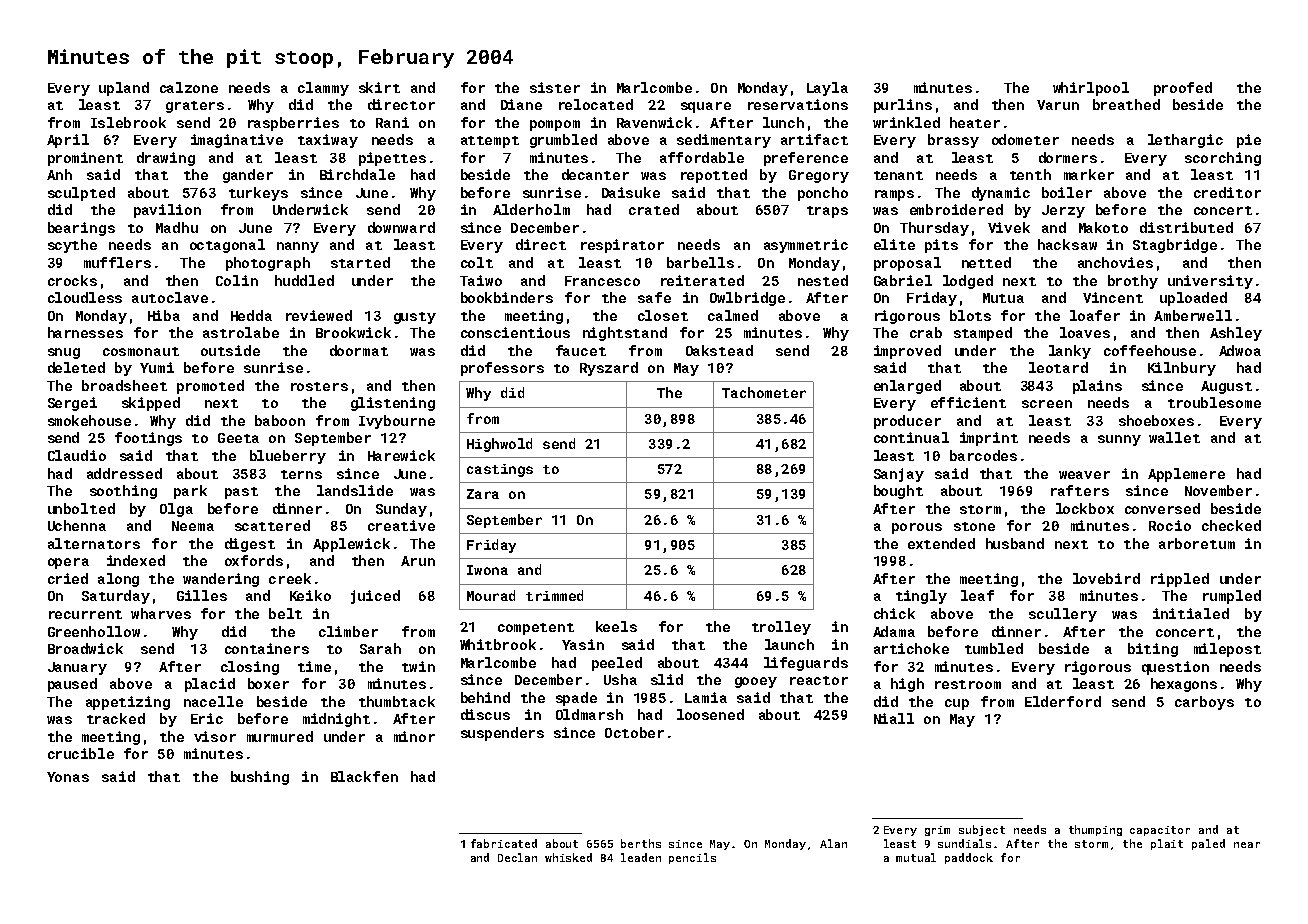 This screenshot has width=1308, height=924. Describe the element at coordinates (280, 736) in the screenshot. I see `murmured` at that location.
